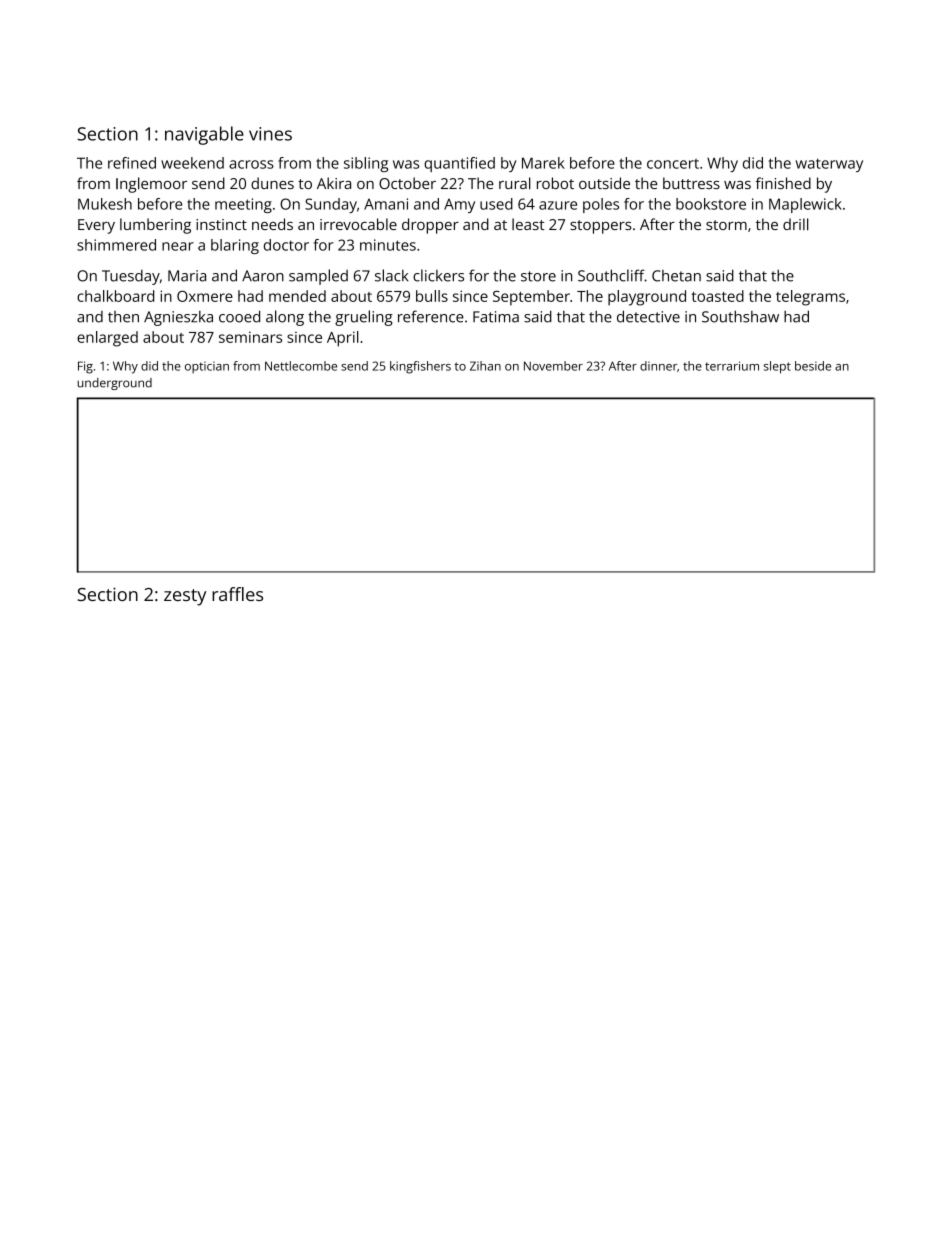 The width and height of the image is (952, 1233). Describe the element at coordinates (185, 597) in the image. I see `zesty` at that location.
